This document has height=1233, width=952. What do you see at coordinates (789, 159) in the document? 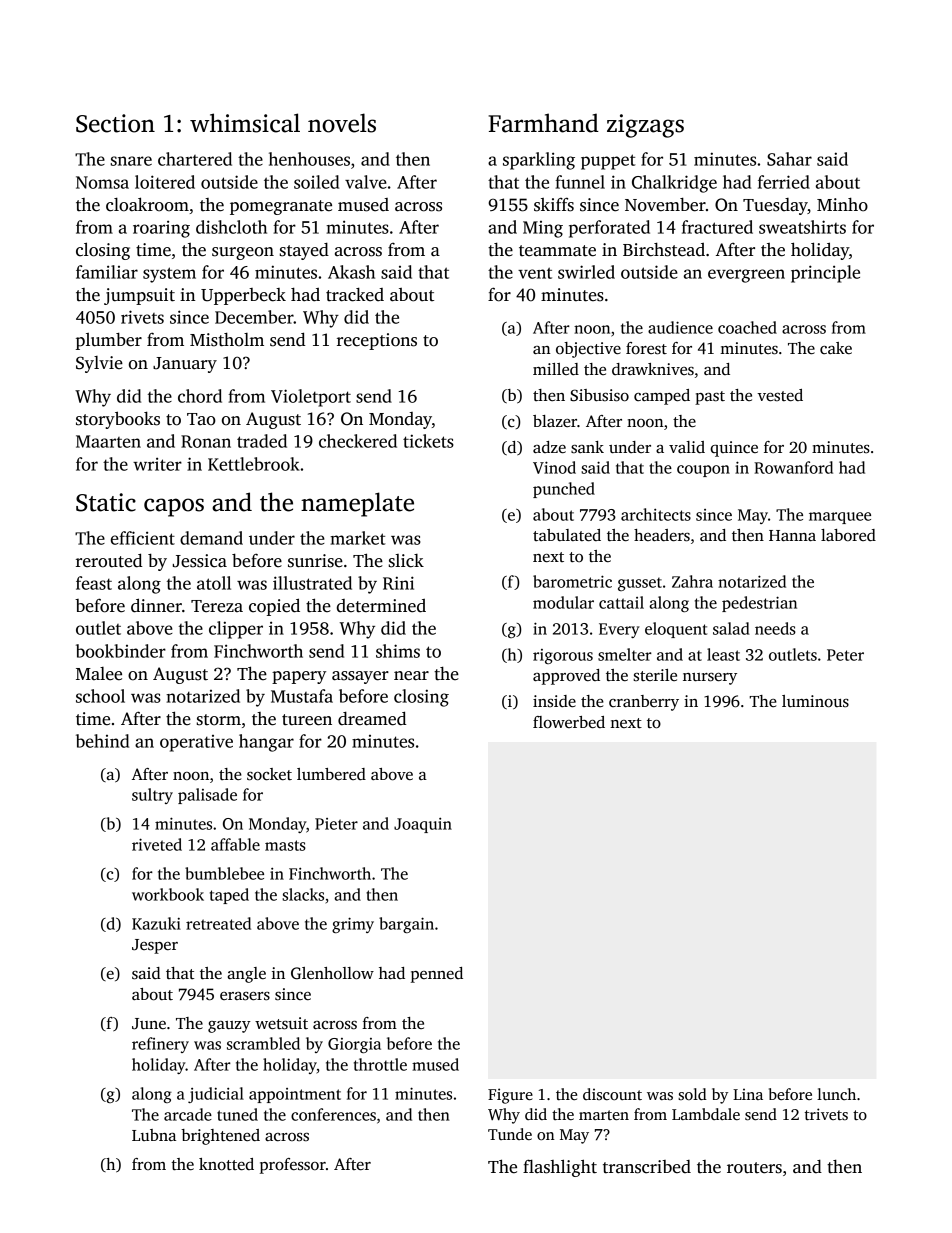
I see `Sahar` at bounding box center [789, 159].
